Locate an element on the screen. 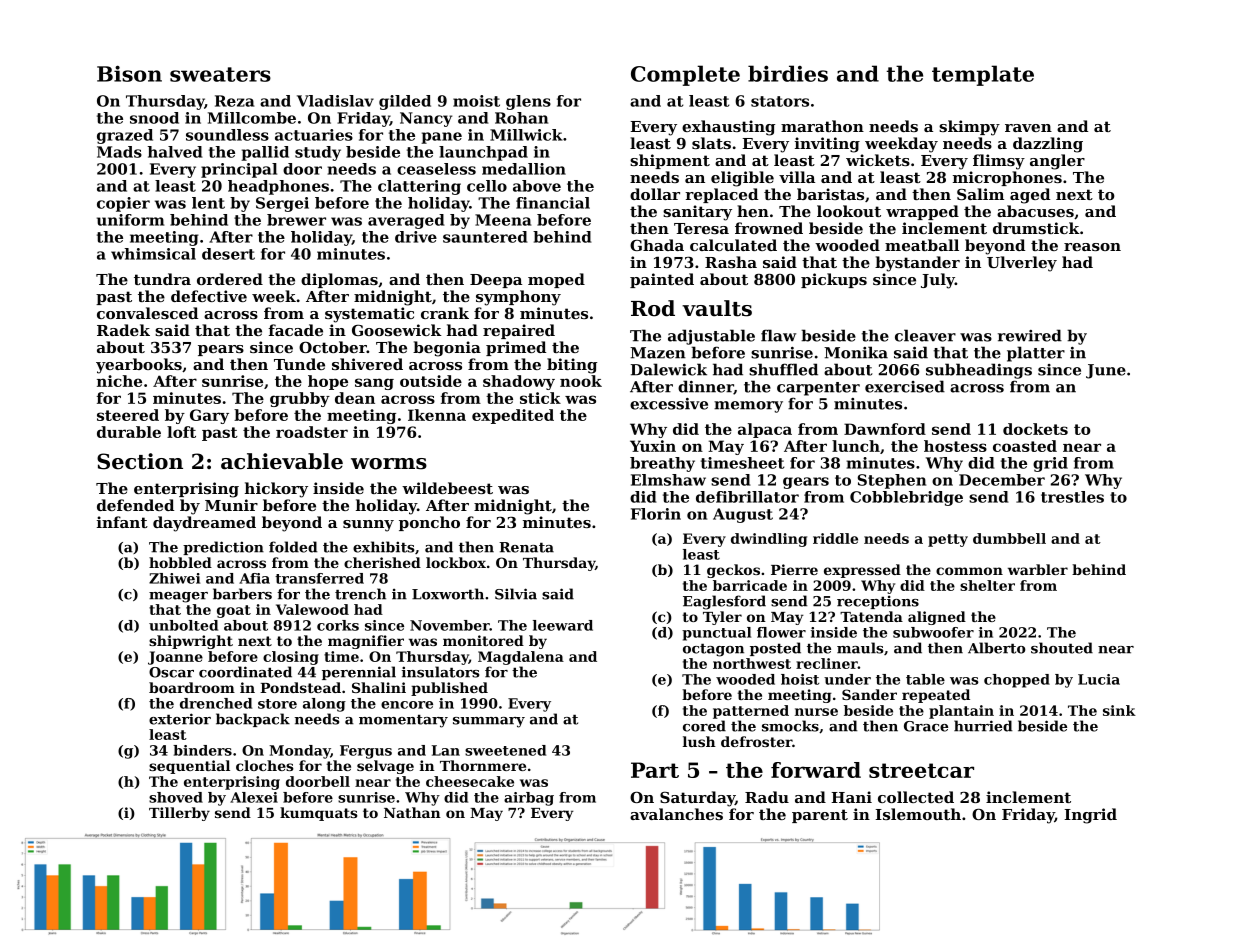 This screenshot has height=952, width=1233. Elmshaw is located at coordinates (668, 480).
